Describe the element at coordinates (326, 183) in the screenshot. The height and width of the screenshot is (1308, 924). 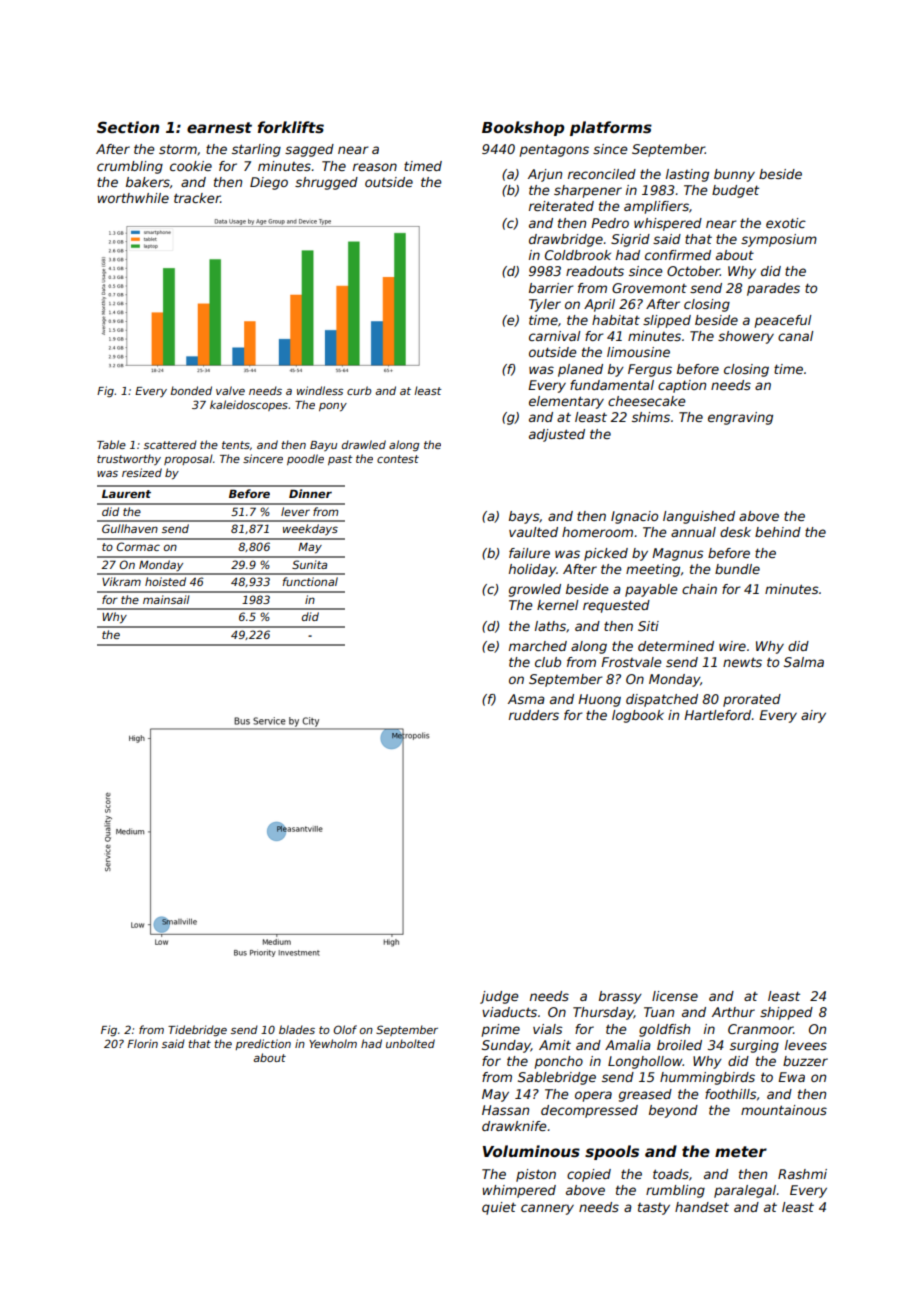
I see `shrugged` at that location.
